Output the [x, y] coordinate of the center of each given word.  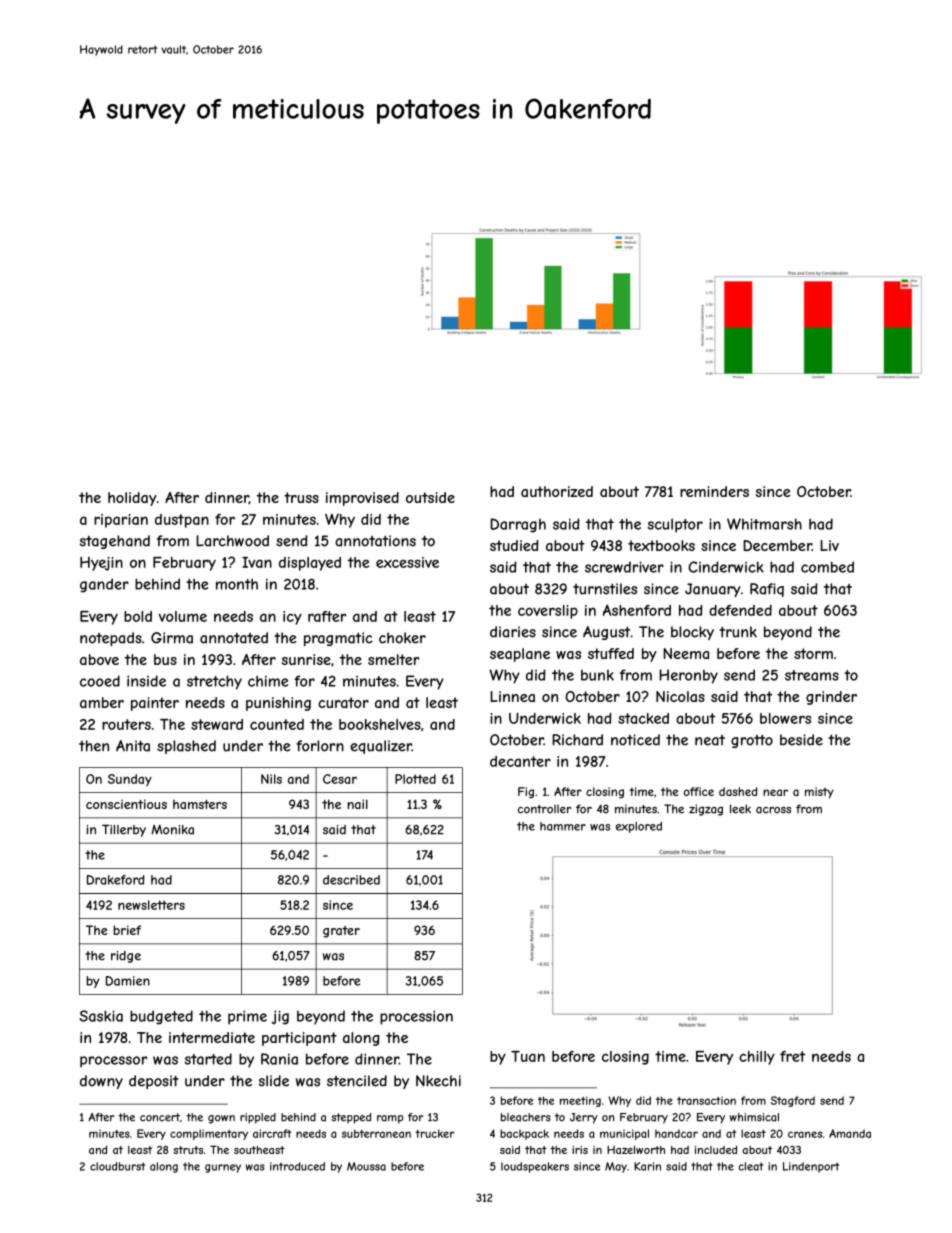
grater [341, 932]
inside [146, 681]
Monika [172, 830]
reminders [714, 491]
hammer [563, 826]
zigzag [706, 810]
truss [301, 497]
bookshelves [380, 724]
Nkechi [438, 1081]
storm [813, 653]
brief [127, 930]
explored [639, 827]
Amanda [850, 1133]
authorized [557, 491]
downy [101, 1082]
